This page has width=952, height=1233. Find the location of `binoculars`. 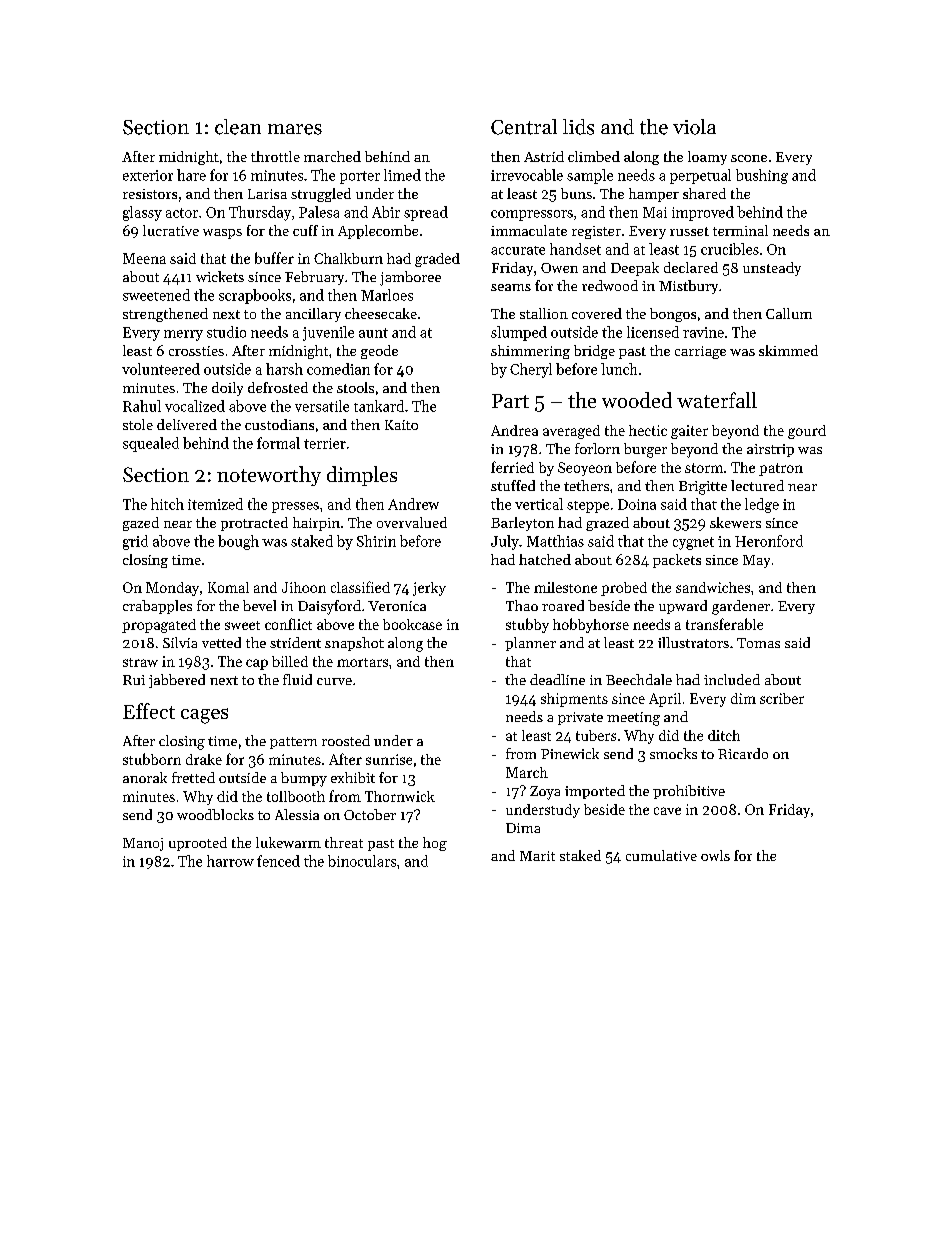

binoculars is located at coordinates (362, 861).
